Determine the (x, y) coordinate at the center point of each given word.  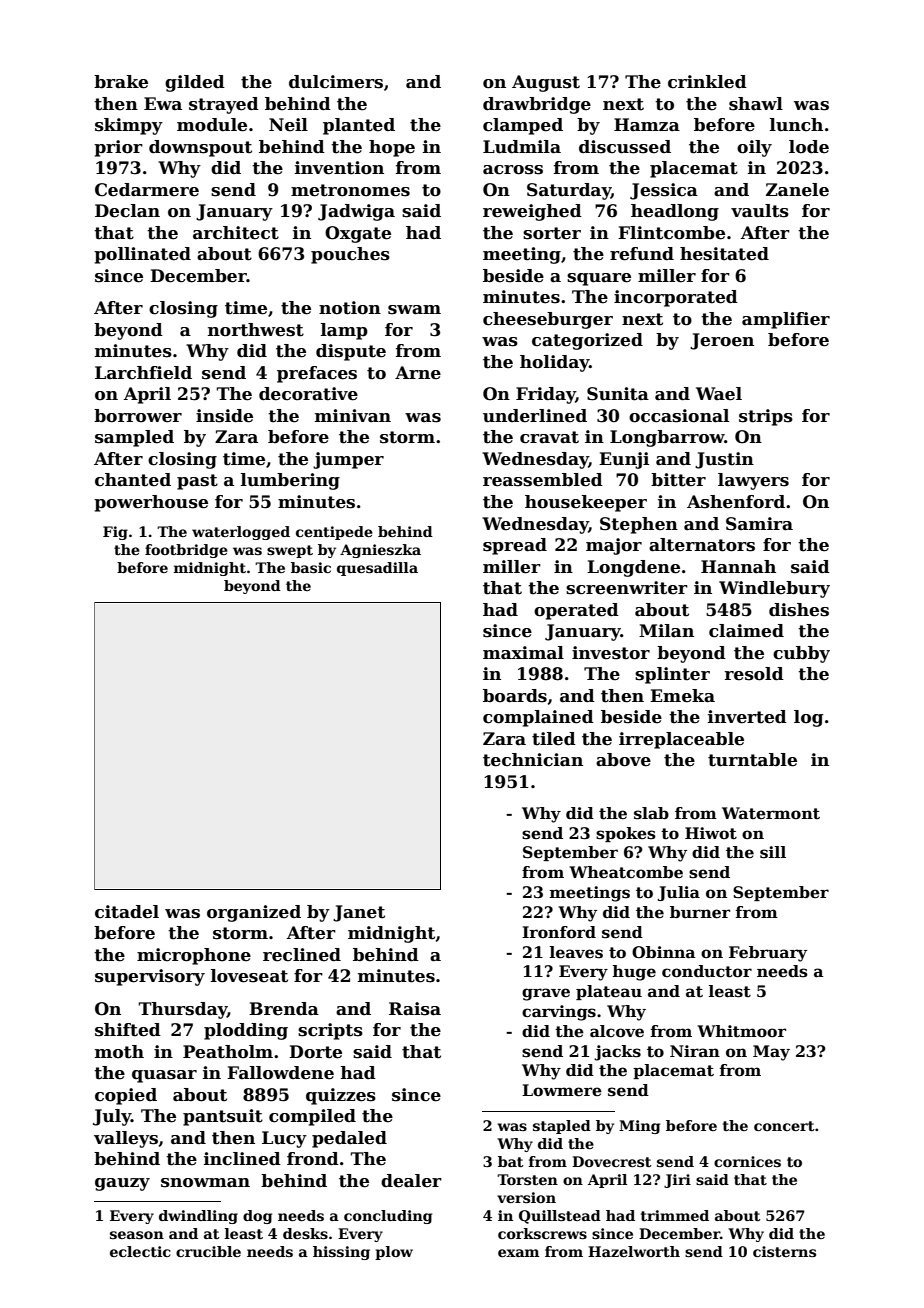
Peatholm (228, 1052)
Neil (288, 125)
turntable (752, 760)
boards (515, 696)
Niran (695, 1051)
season (137, 1235)
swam (414, 310)
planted (359, 126)
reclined (302, 955)
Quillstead (560, 1217)
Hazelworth (634, 1251)
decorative (308, 394)
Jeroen (722, 341)
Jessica (664, 191)
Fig (115, 533)
